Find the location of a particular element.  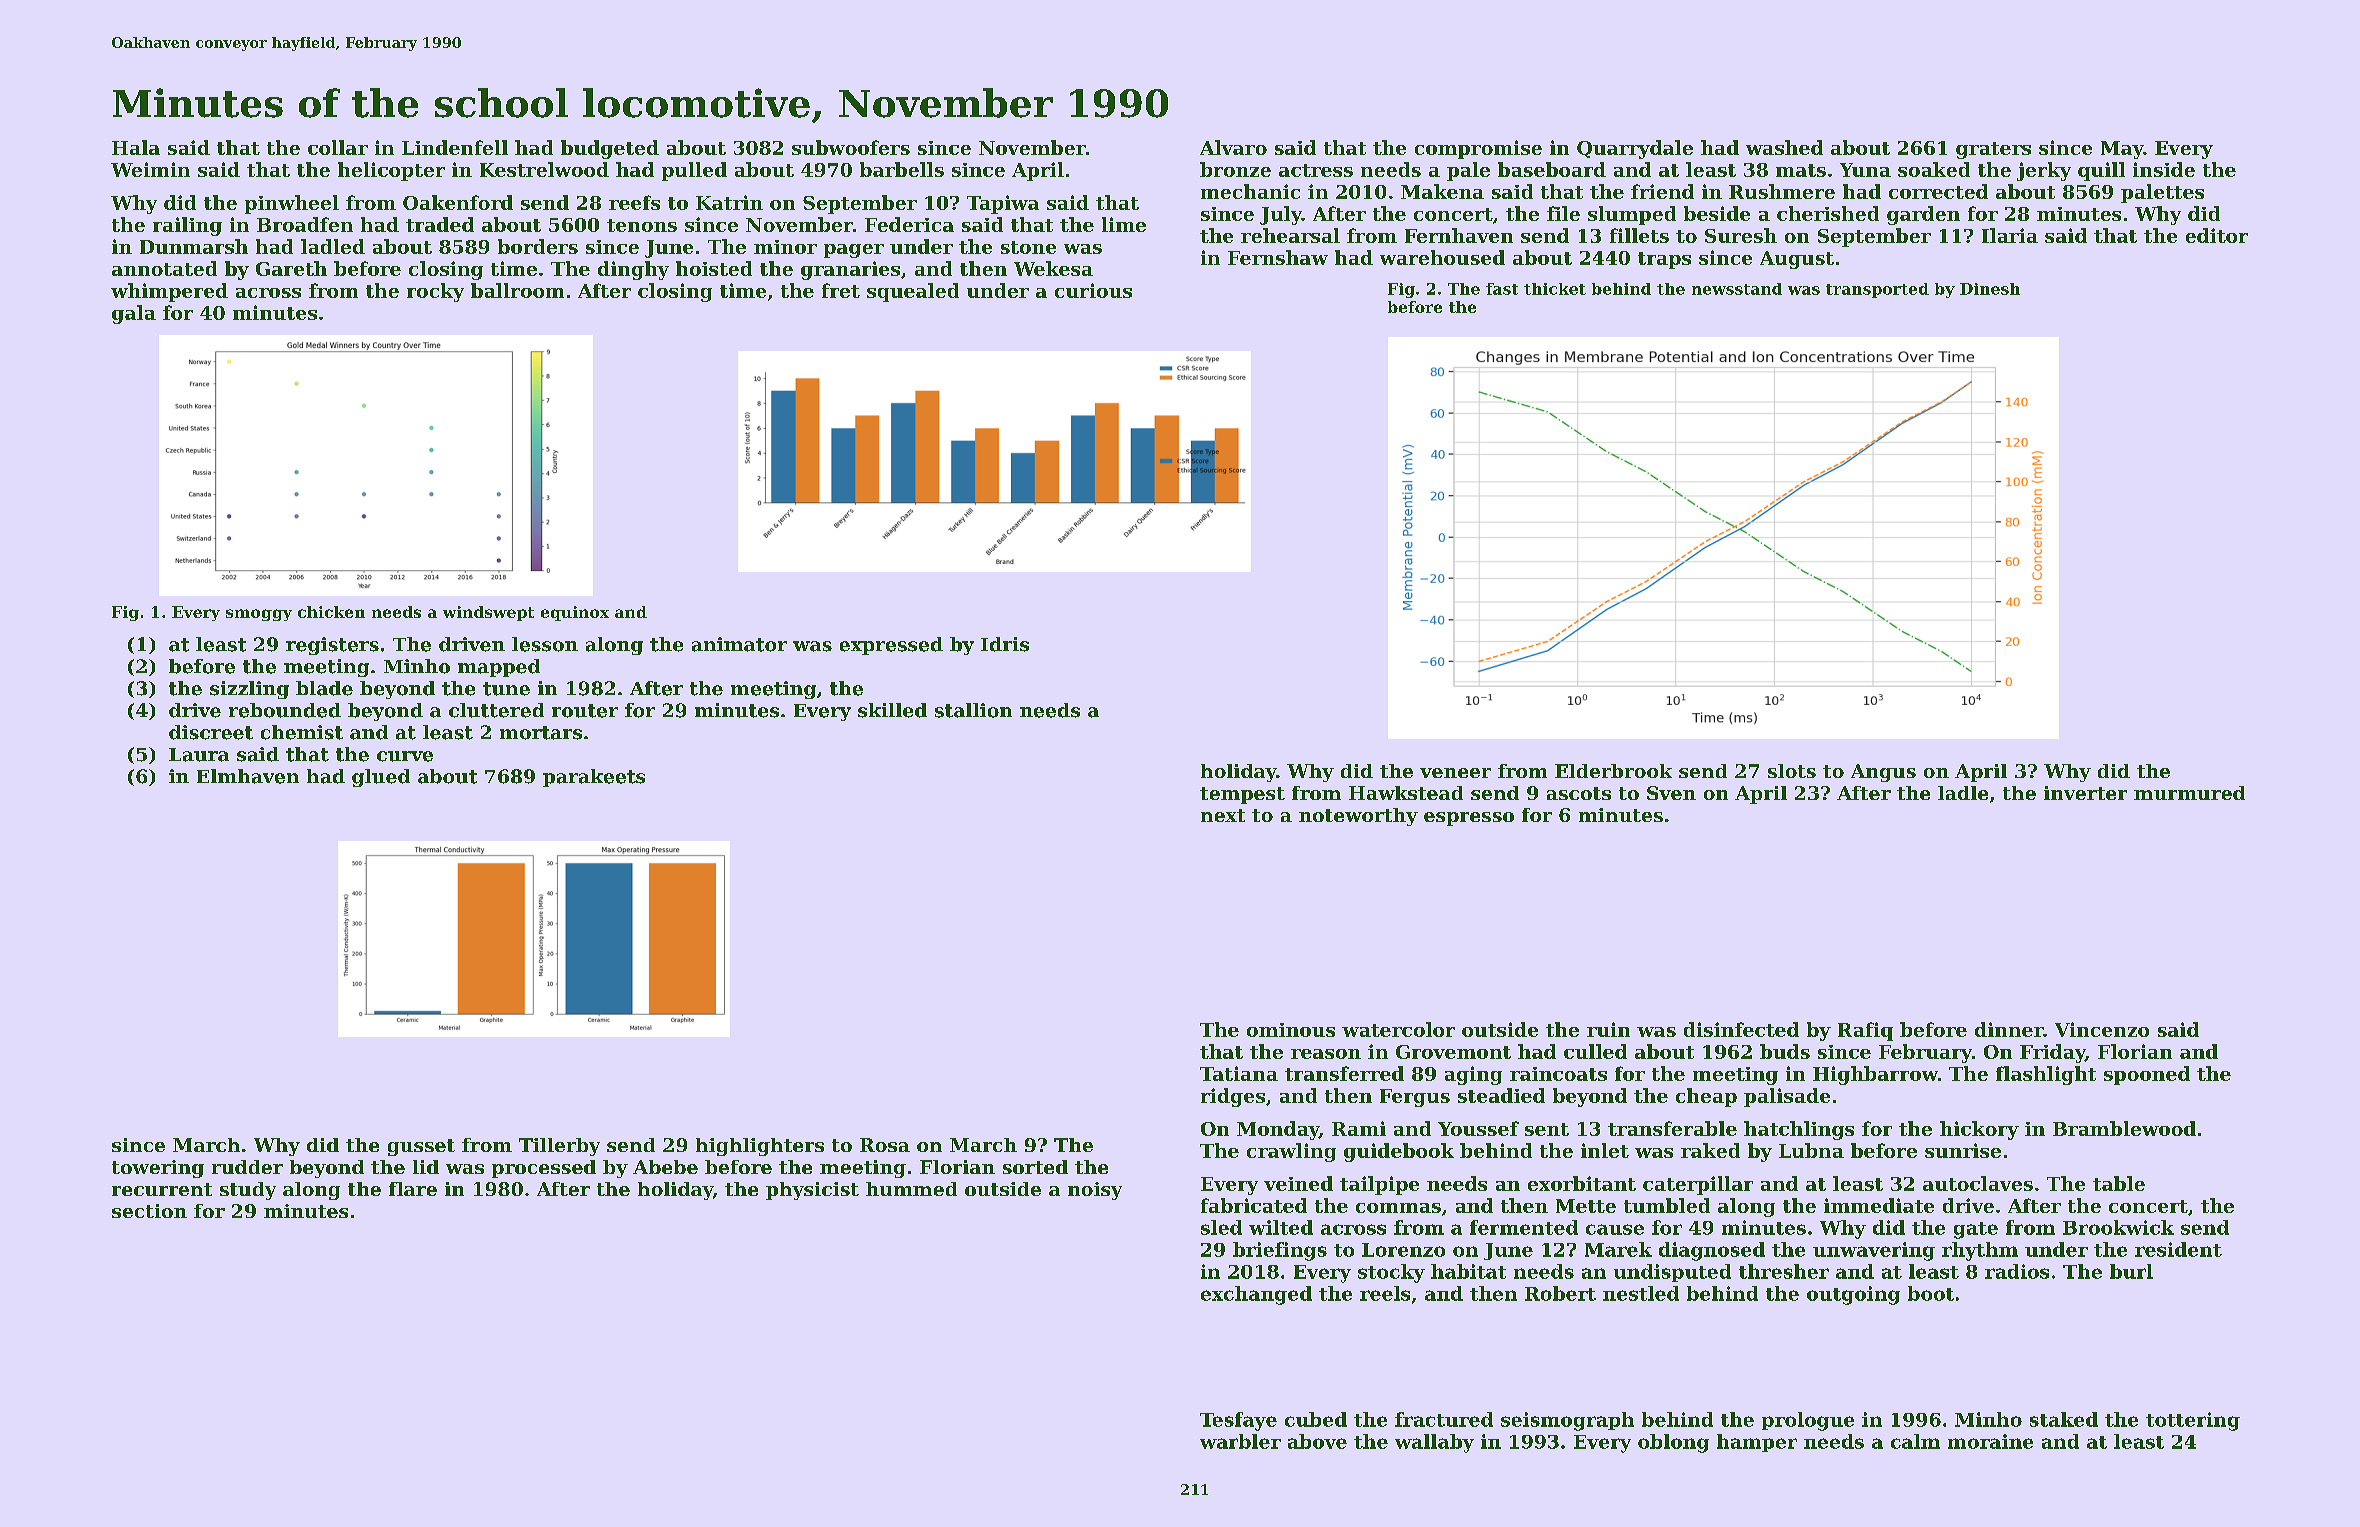

sunrise is located at coordinates (1963, 1150).
